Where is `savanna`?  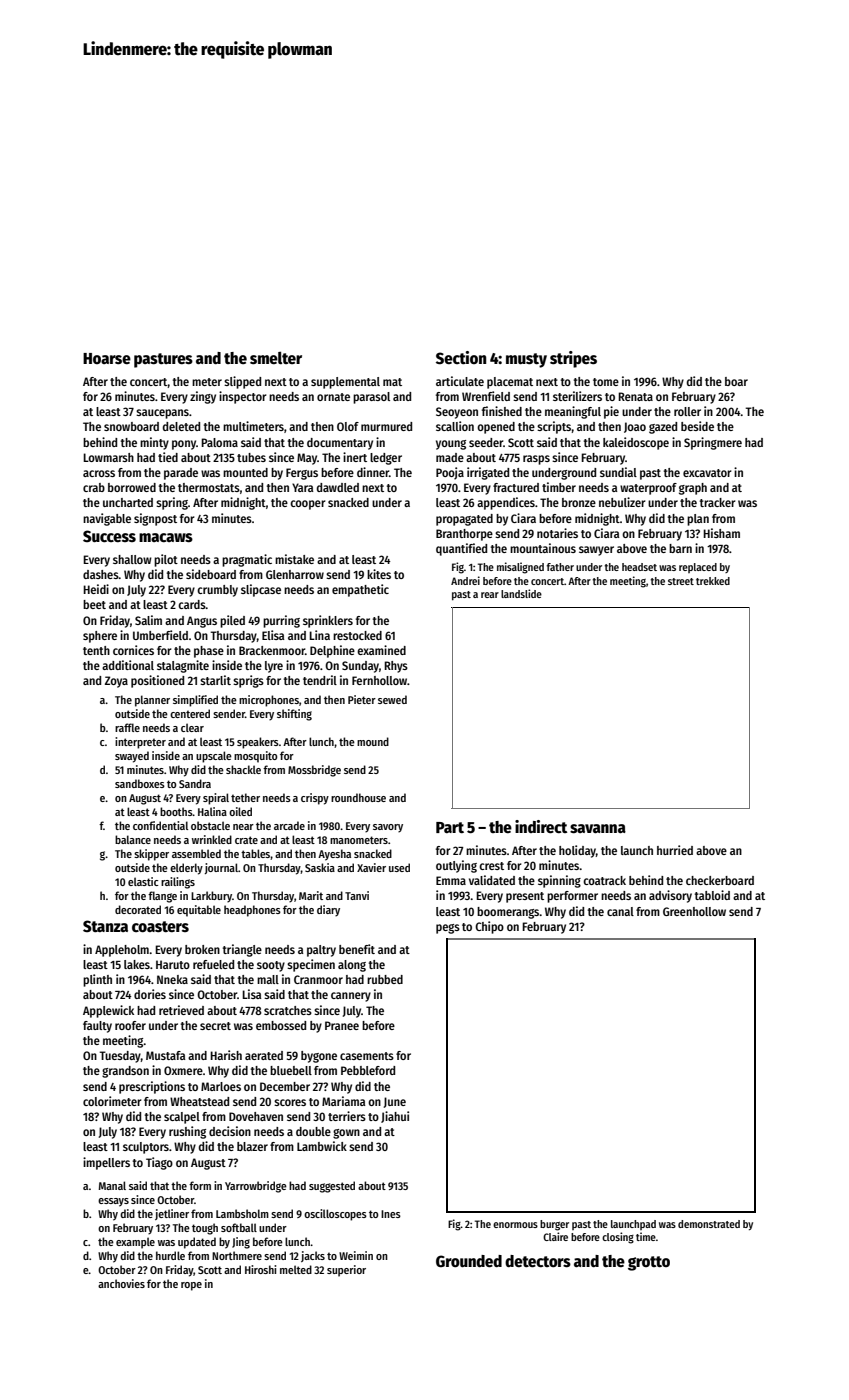 savanna is located at coordinates (598, 828).
